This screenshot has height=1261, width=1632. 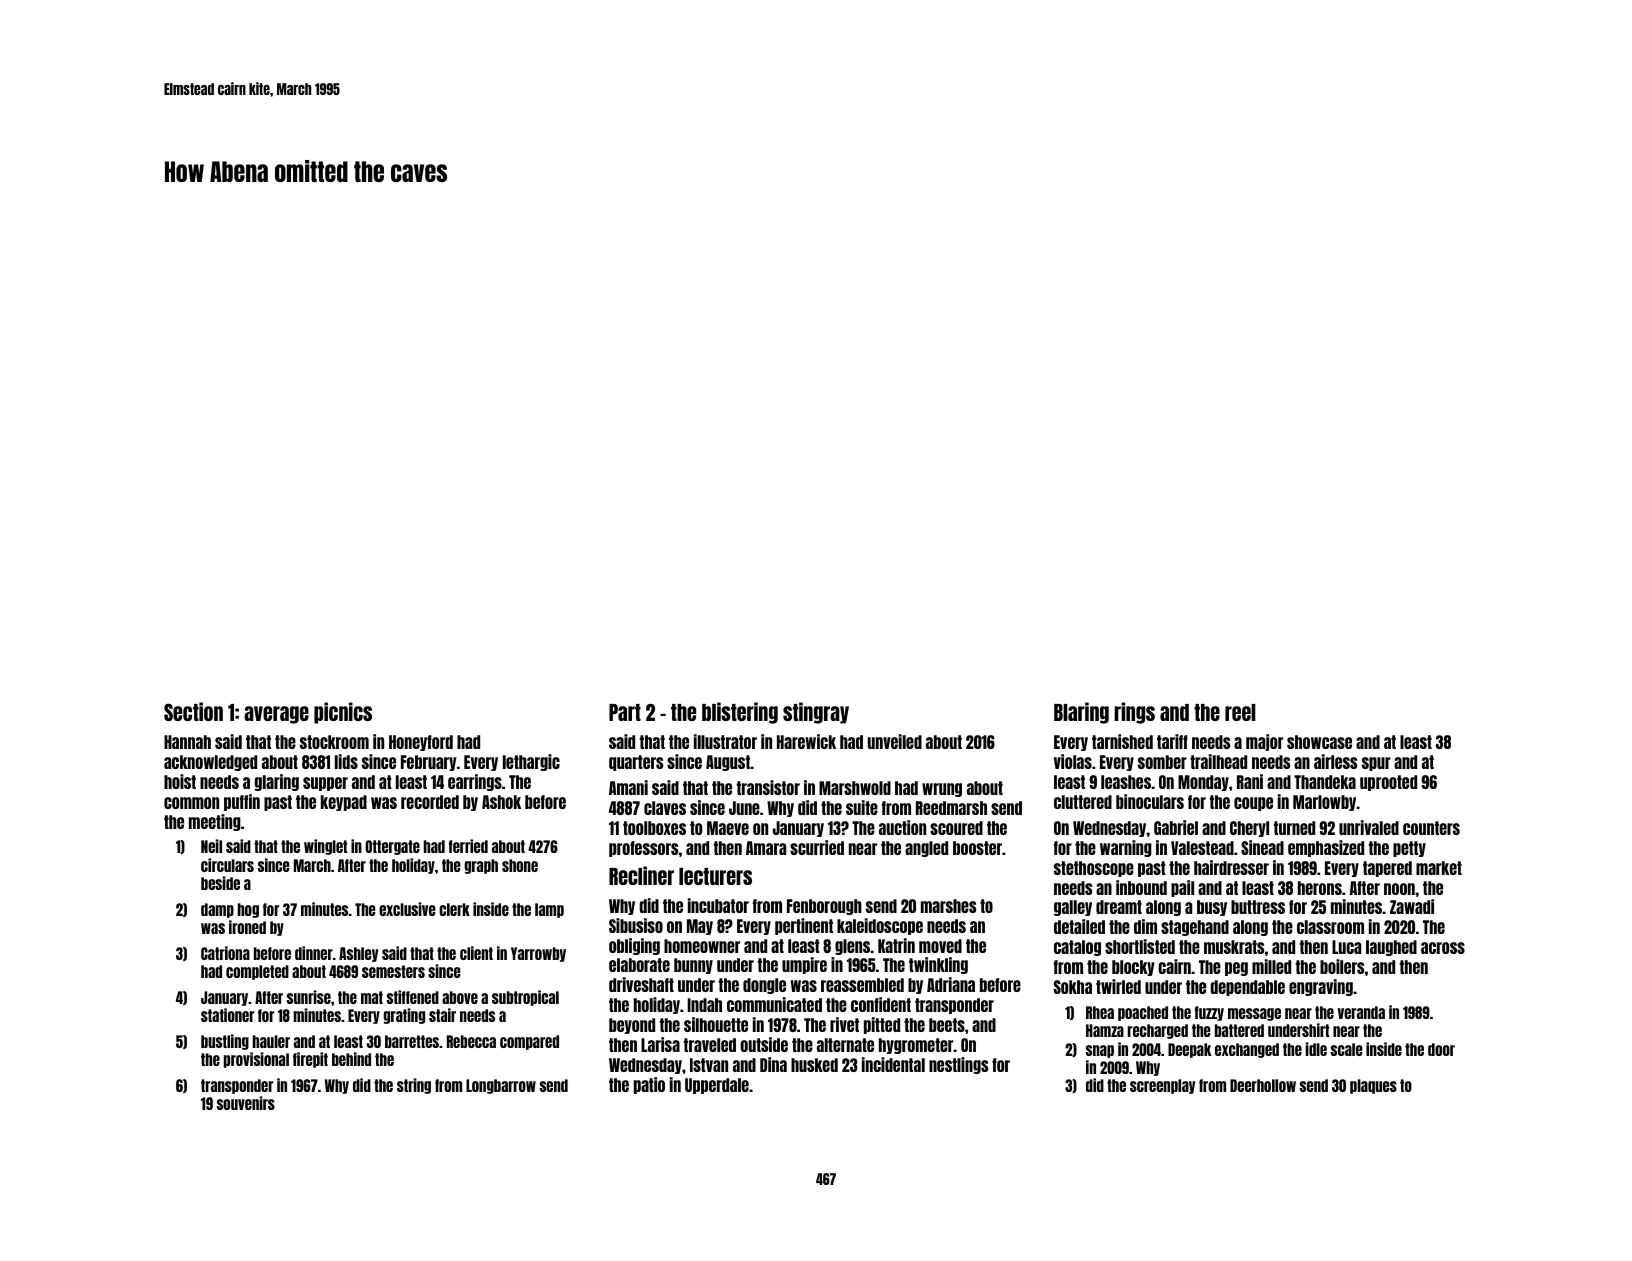 I want to click on Hannah, so click(x=187, y=742).
